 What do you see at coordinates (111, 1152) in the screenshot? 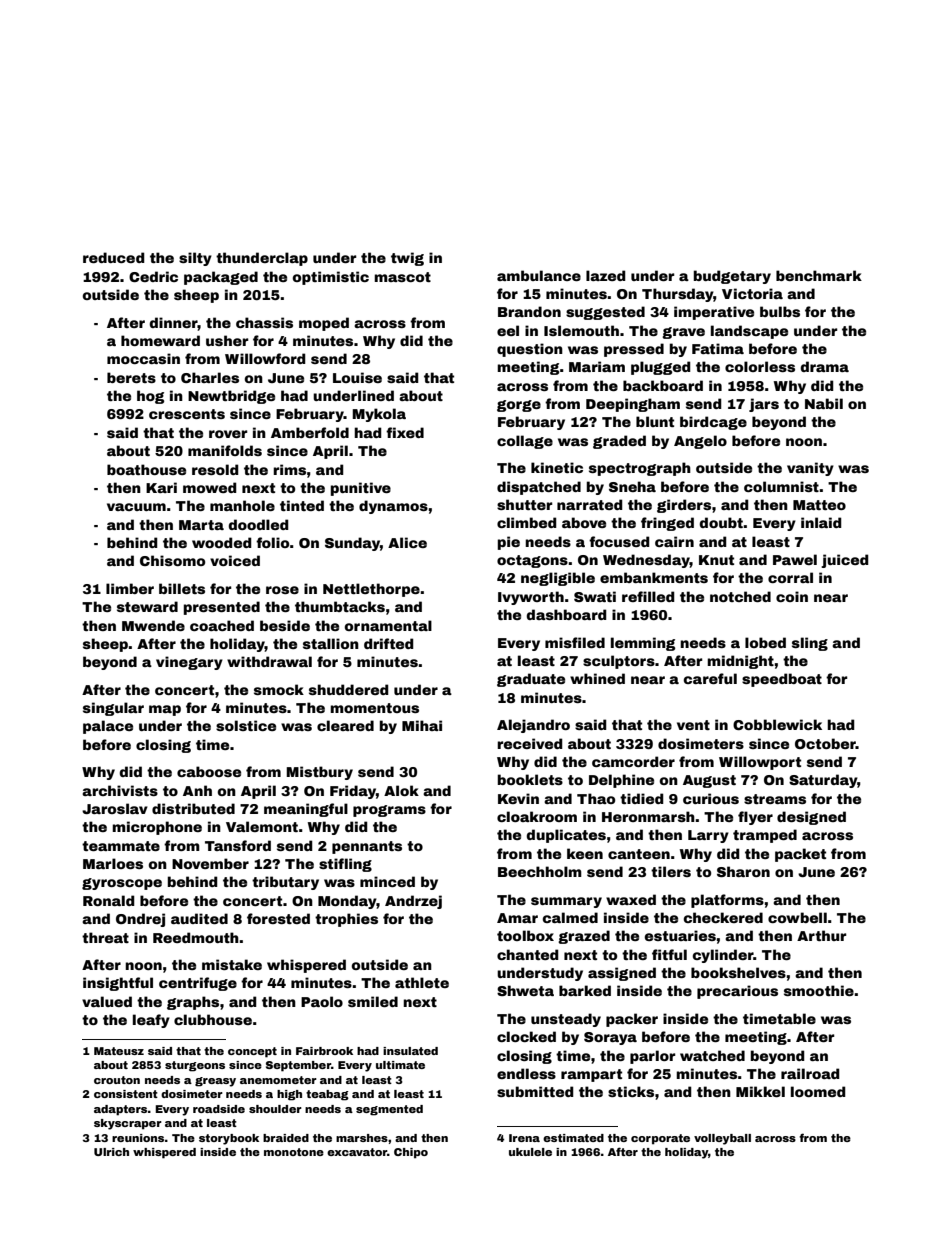
I see `Ulrich` at bounding box center [111, 1152].
